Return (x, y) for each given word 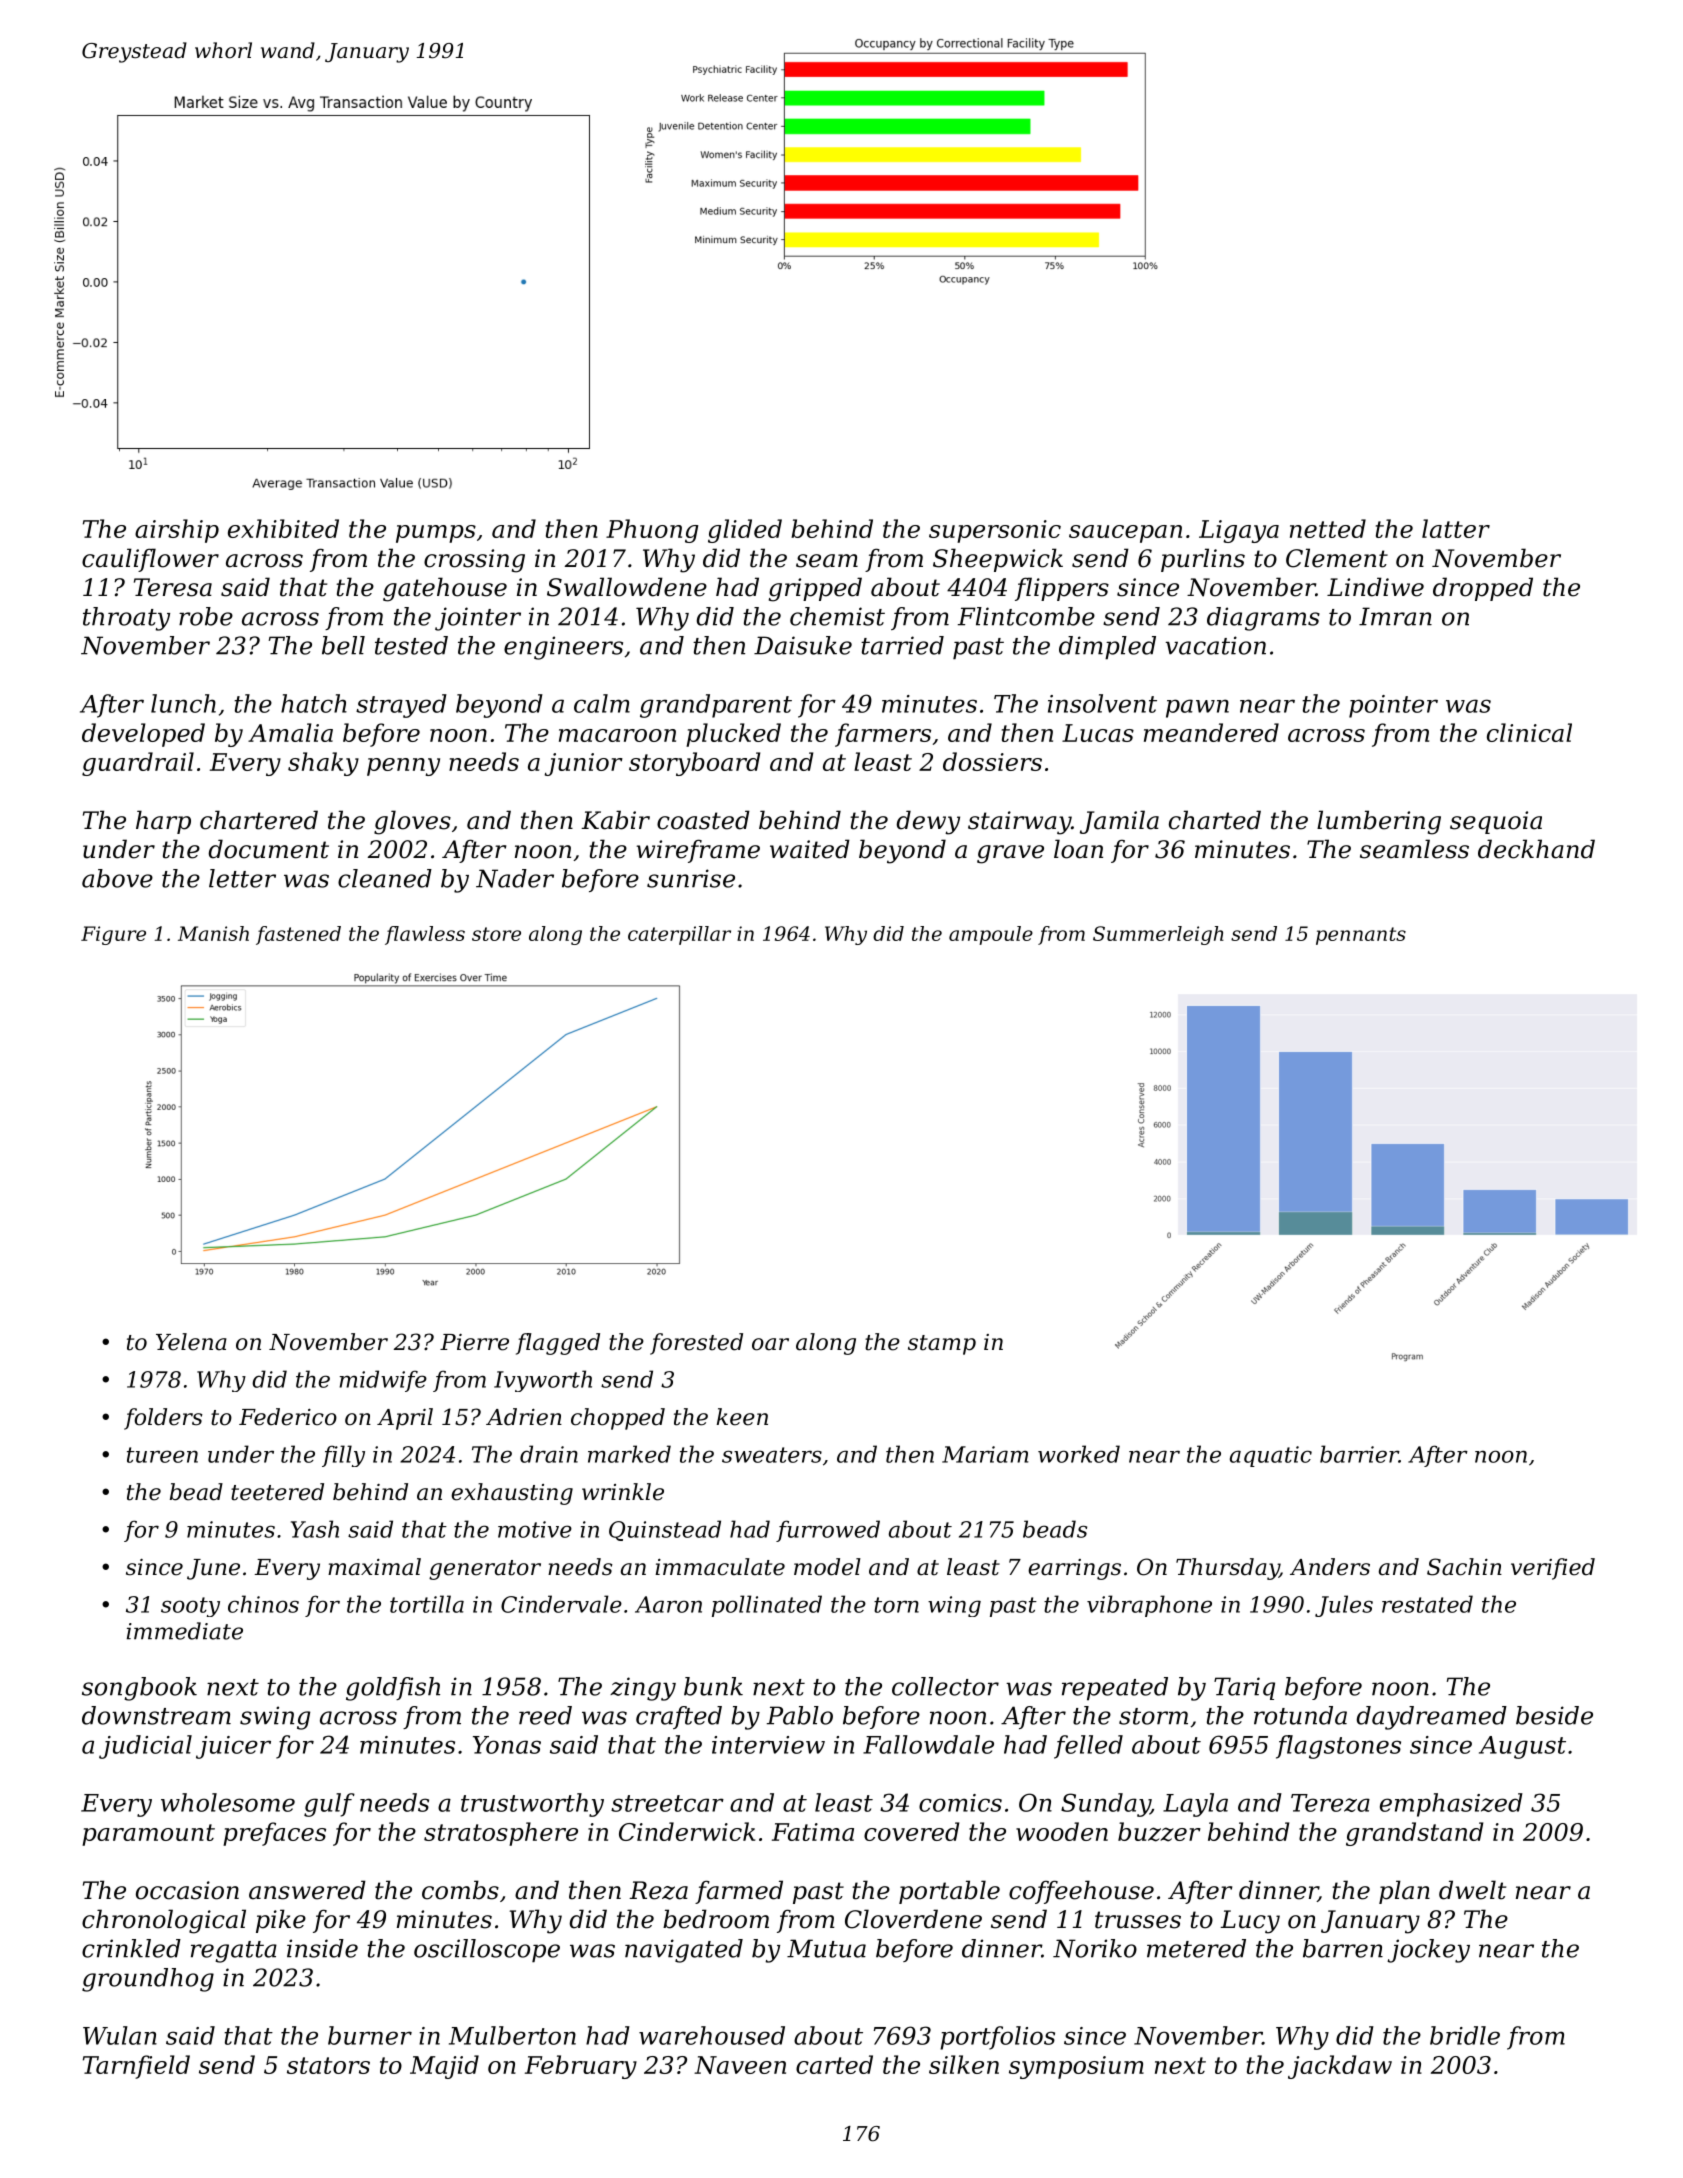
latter (1456, 528)
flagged (558, 1344)
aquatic (1271, 1456)
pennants (1361, 936)
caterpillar (679, 935)
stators (328, 2065)
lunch (183, 703)
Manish (213, 933)
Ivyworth (543, 1381)
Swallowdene (627, 587)
